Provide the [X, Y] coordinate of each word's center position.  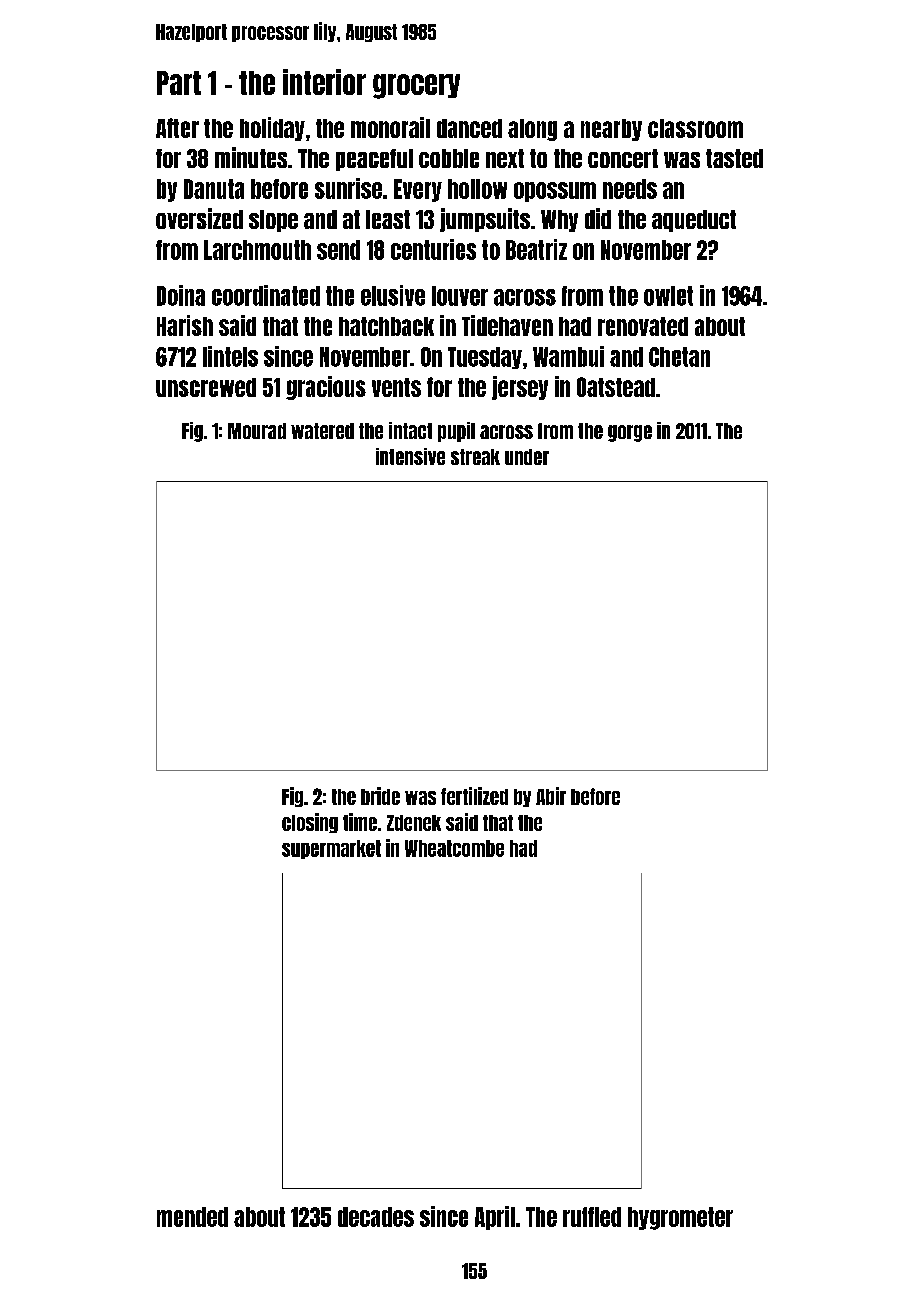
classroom [695, 128]
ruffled [592, 1217]
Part [179, 83]
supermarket [331, 849]
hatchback [386, 326]
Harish [185, 325]
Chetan [679, 357]
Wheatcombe [454, 848]
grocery [416, 86]
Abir [551, 796]
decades [376, 1217]
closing [310, 823]
